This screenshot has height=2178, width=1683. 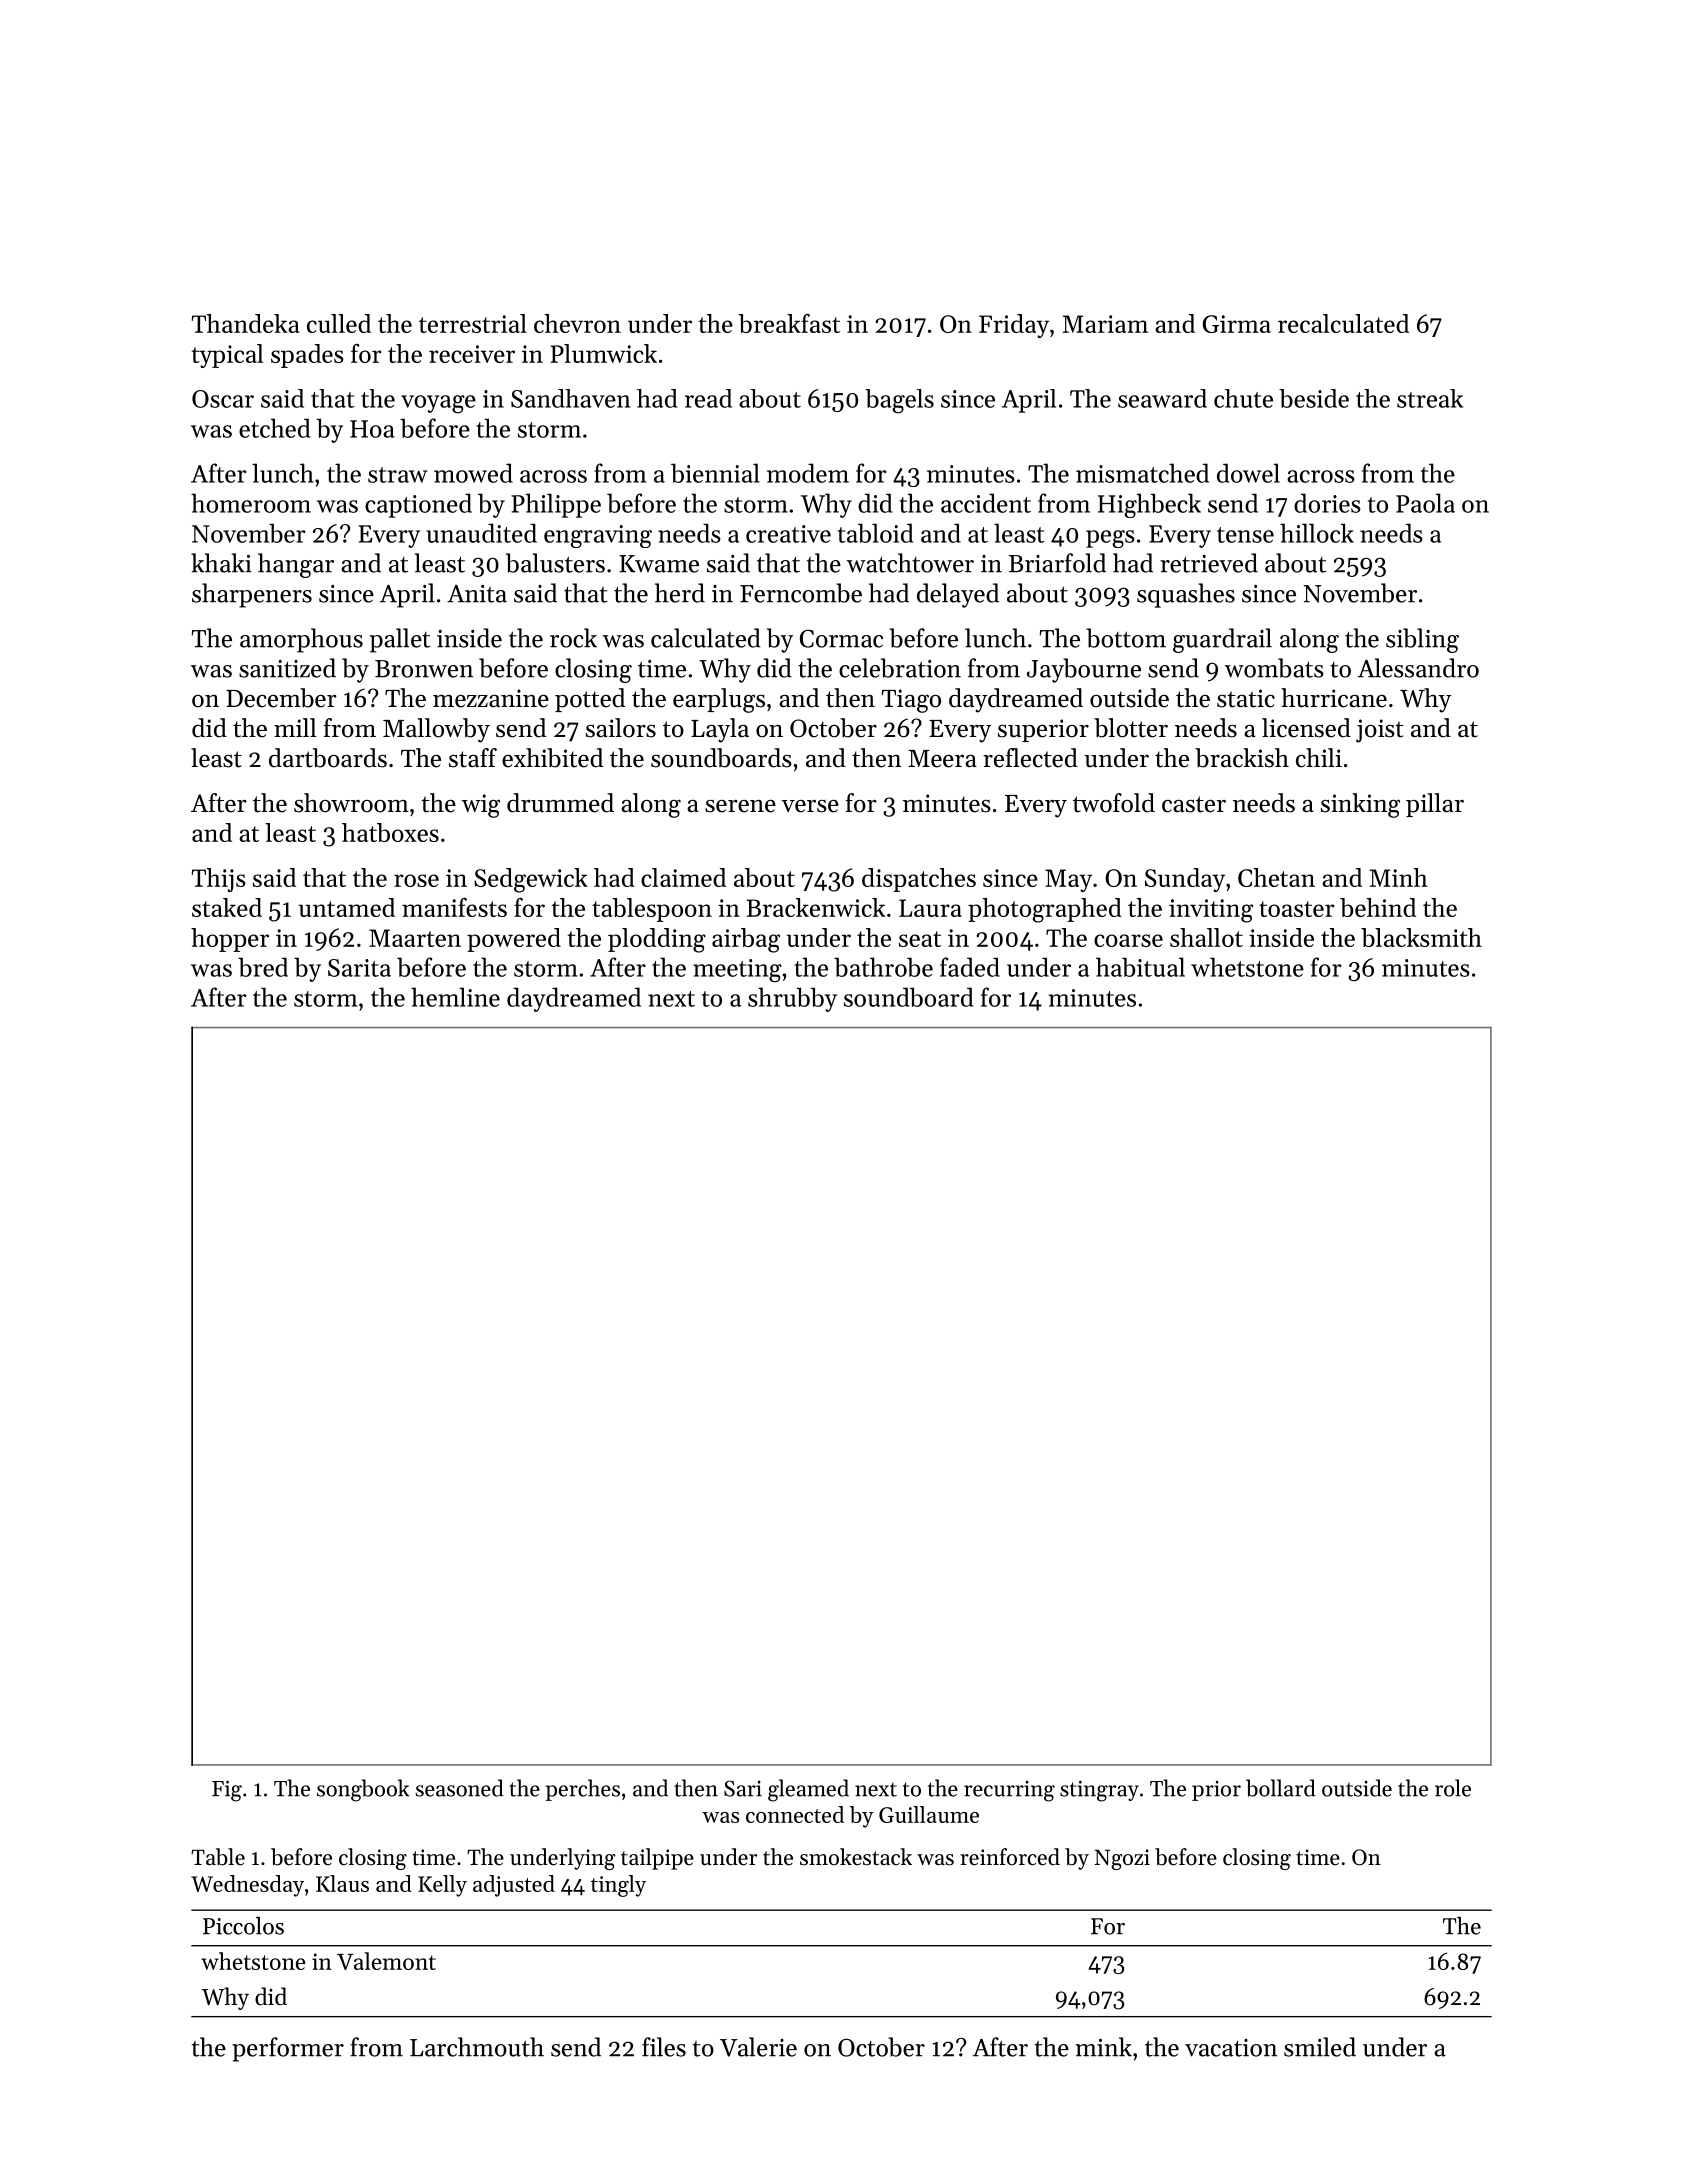 I want to click on Thandeka, so click(x=245, y=323).
